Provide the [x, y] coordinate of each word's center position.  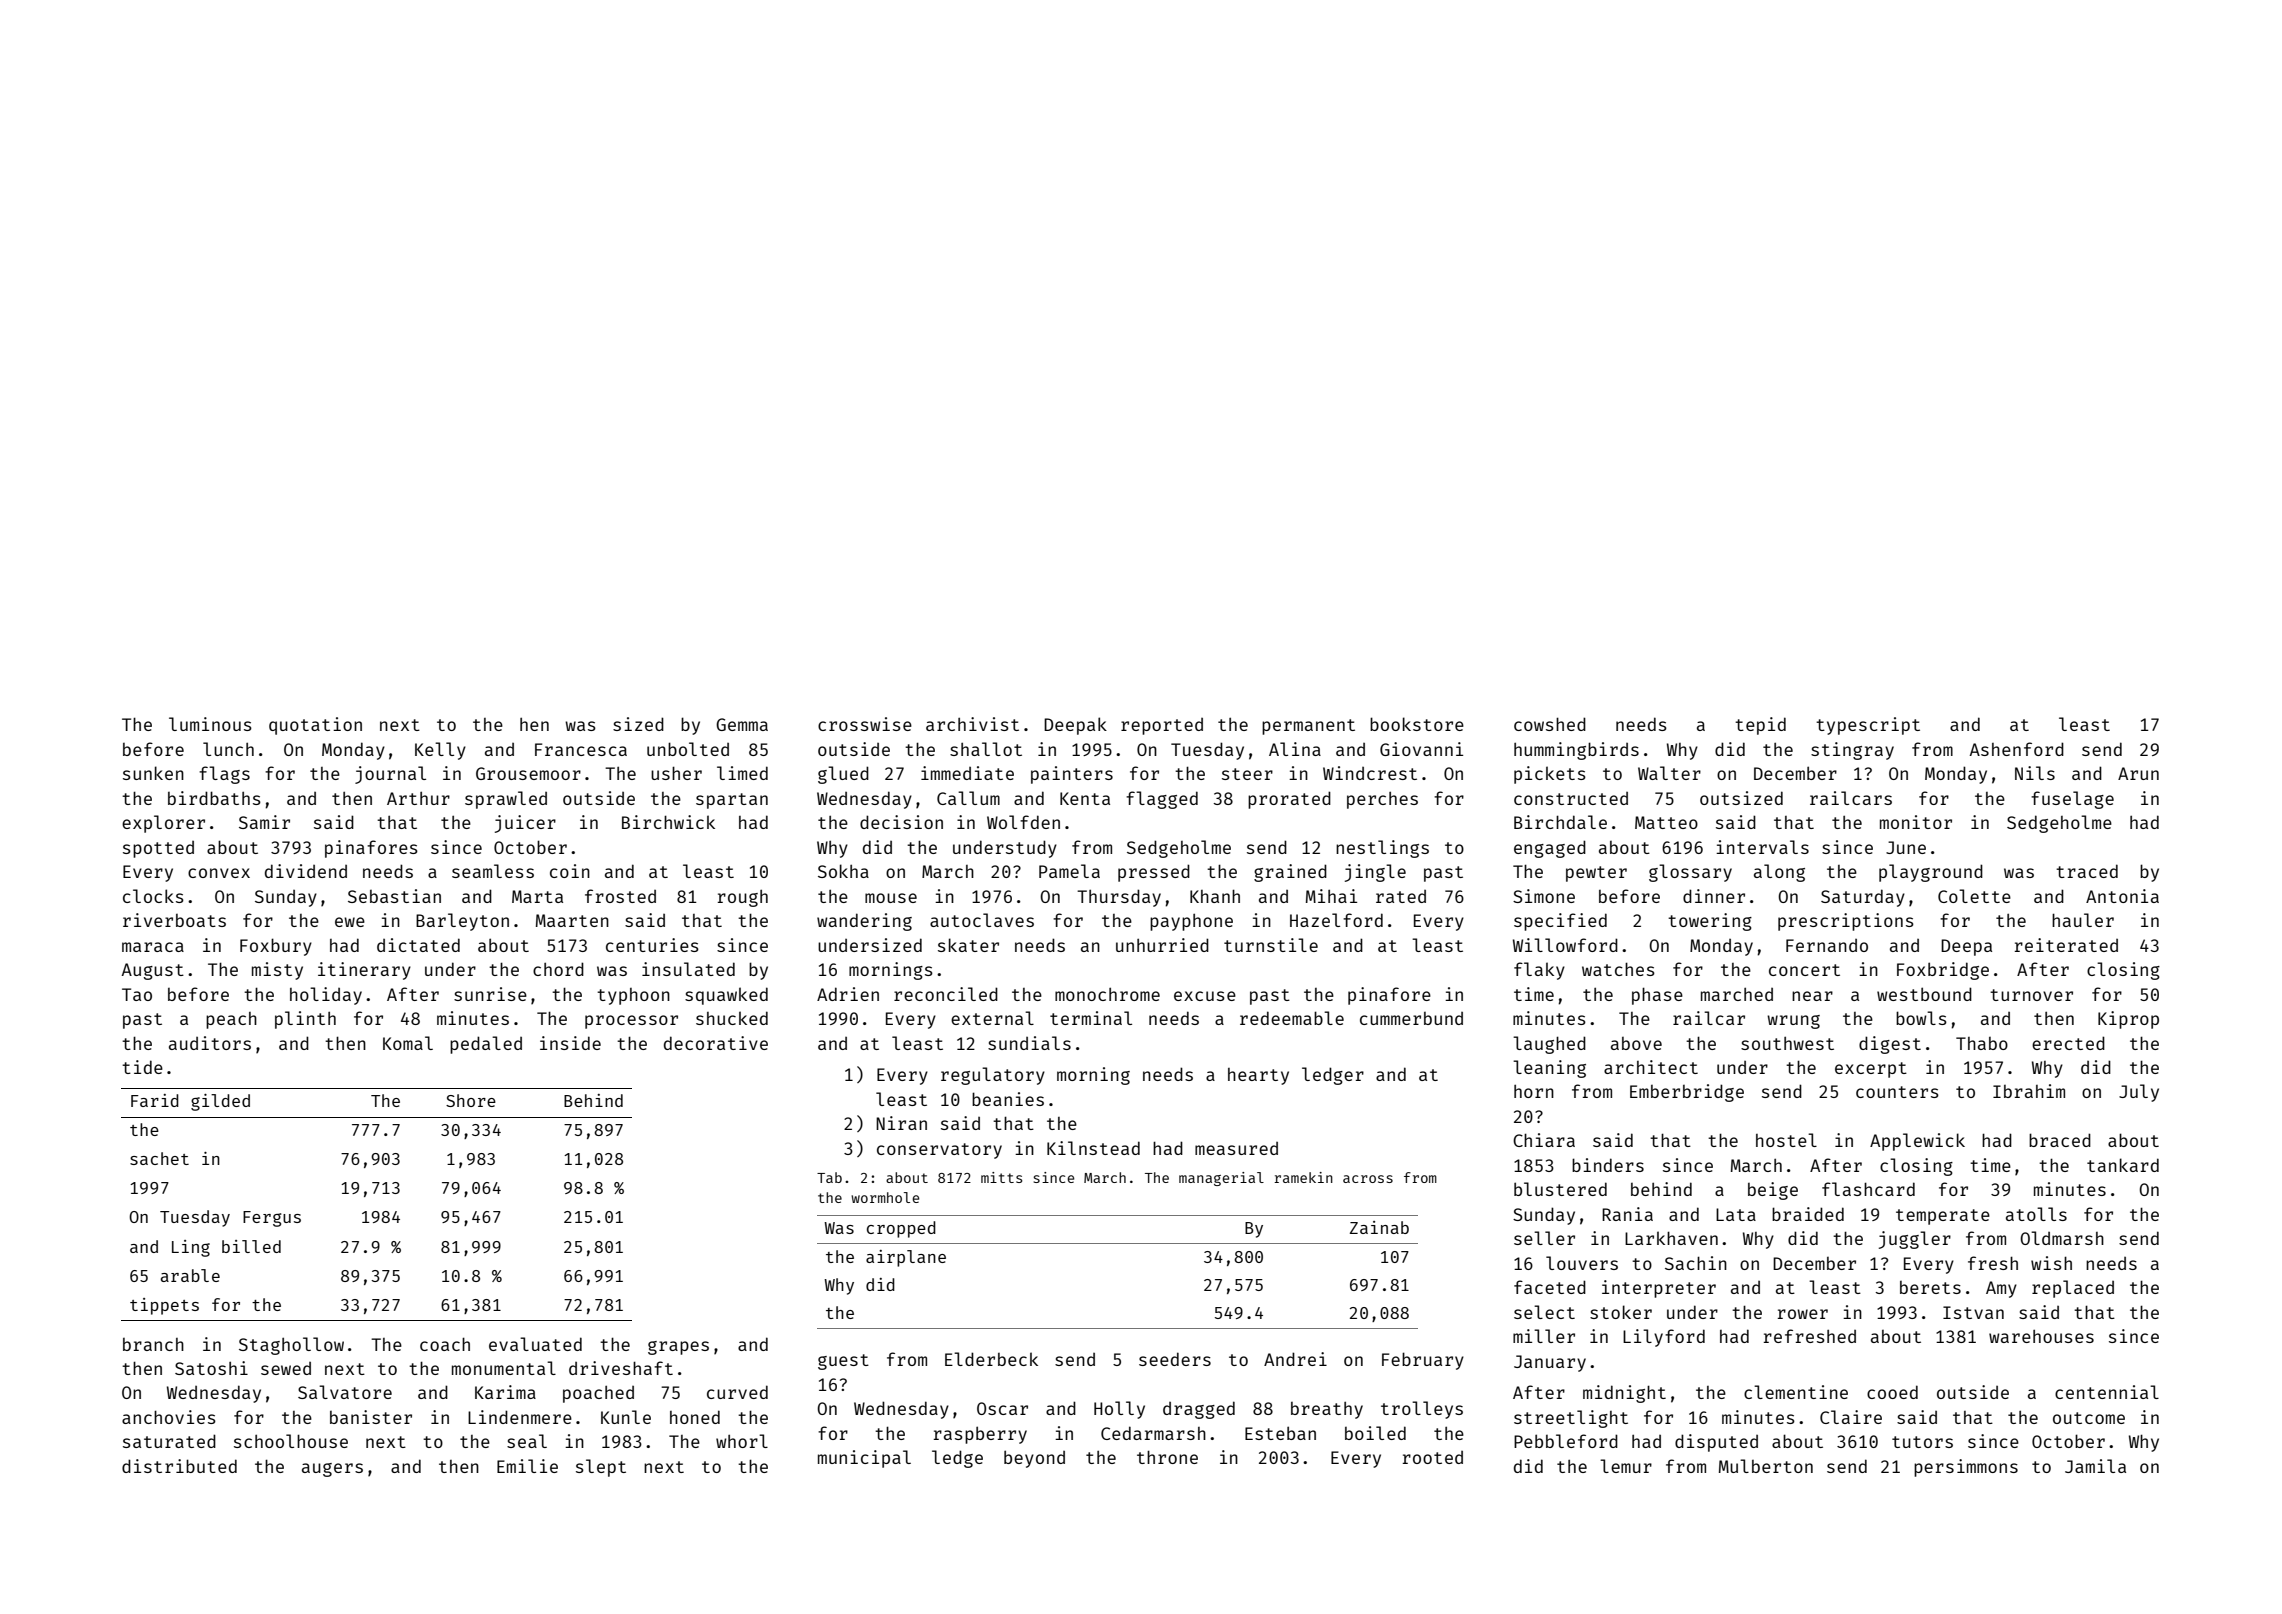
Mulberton [1766, 1466]
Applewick [1917, 1142]
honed [695, 1417]
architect [1651, 1067]
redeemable [1292, 1018]
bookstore [1417, 724]
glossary [1690, 873]
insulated [688, 969]
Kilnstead [1093, 1148]
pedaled [486, 1045]
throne [1167, 1457]
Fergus [272, 1219]
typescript [1868, 726]
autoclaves [982, 920]
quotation [315, 726]
